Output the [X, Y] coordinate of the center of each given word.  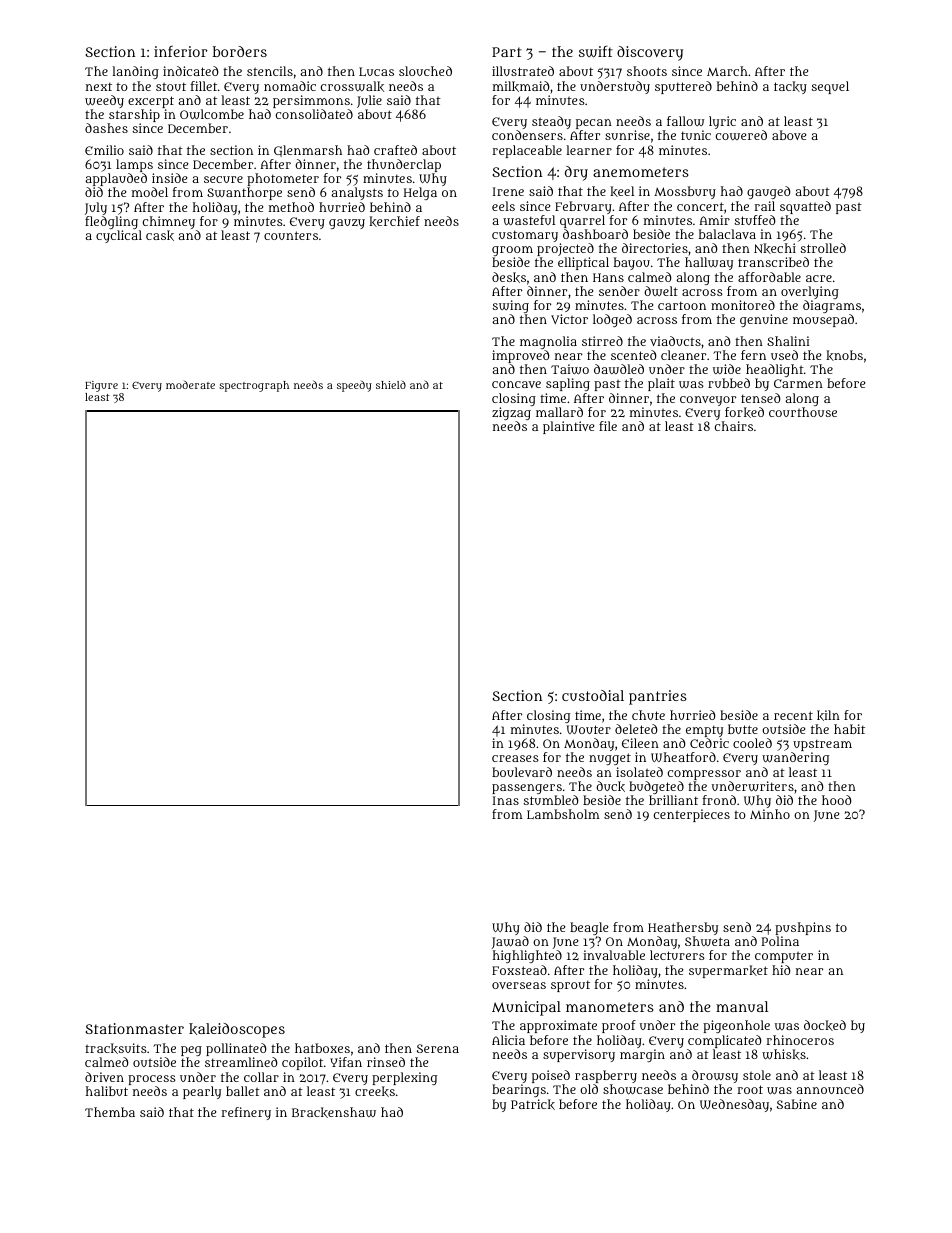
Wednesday [734, 1105]
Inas [506, 800]
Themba [110, 1112]
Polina [780, 941]
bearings [519, 1091]
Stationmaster [134, 1028]
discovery [650, 53]
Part [507, 52]
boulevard [522, 772]
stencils [270, 71]
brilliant [673, 800]
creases [515, 758]
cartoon [682, 305]
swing [511, 306]
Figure [101, 386]
